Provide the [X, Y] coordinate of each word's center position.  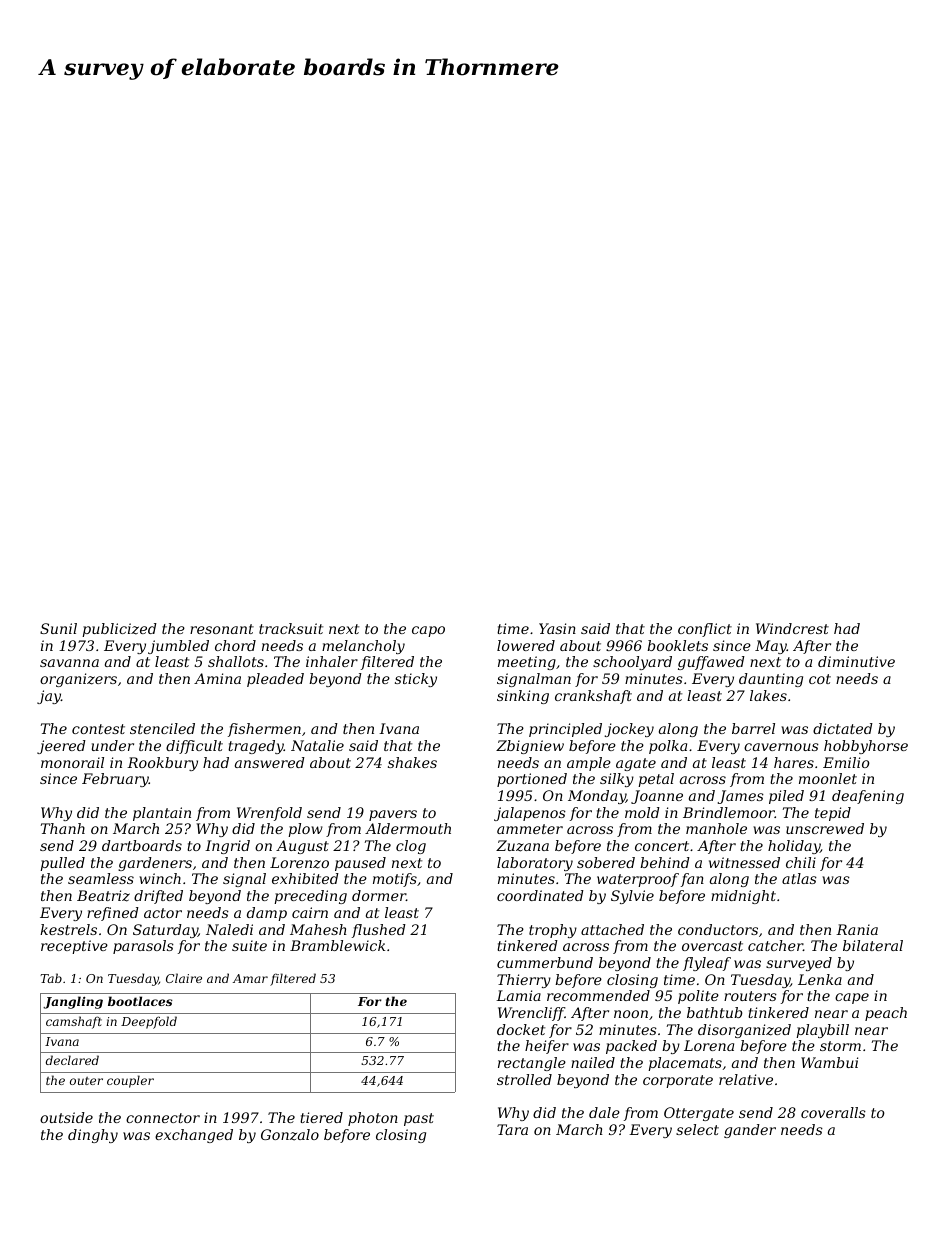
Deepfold [149, 1022]
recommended [598, 995]
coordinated [540, 895]
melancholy [363, 647]
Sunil [58, 628]
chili [801, 862]
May [771, 647]
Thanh [63, 828]
